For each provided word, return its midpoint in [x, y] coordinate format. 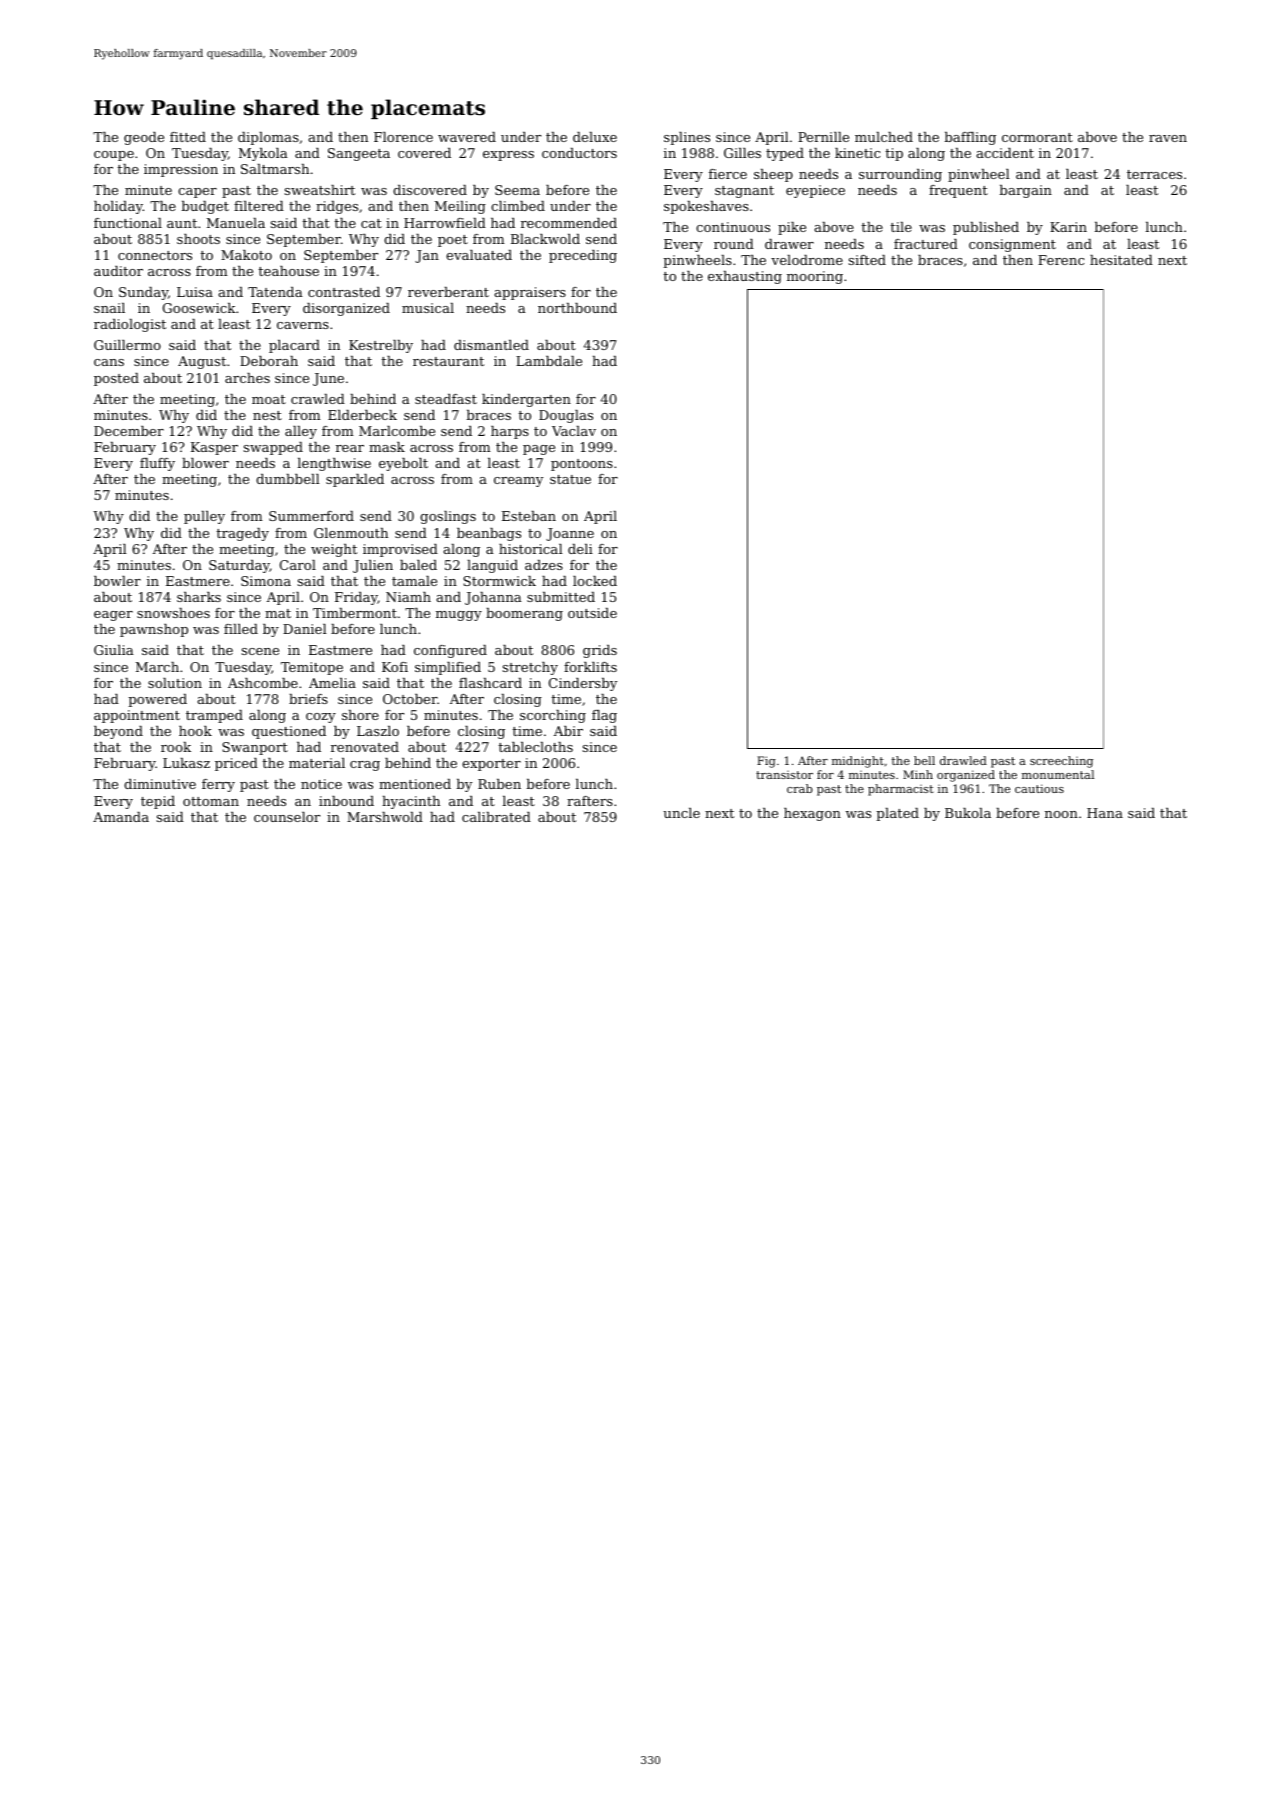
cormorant [1037, 137]
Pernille [823, 137]
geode [144, 138]
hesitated [1121, 260]
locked [595, 581]
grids [600, 651]
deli [580, 549]
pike [792, 228]
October [410, 699]
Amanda [121, 817]
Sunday [143, 293]
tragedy [242, 534]
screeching [1061, 762]
